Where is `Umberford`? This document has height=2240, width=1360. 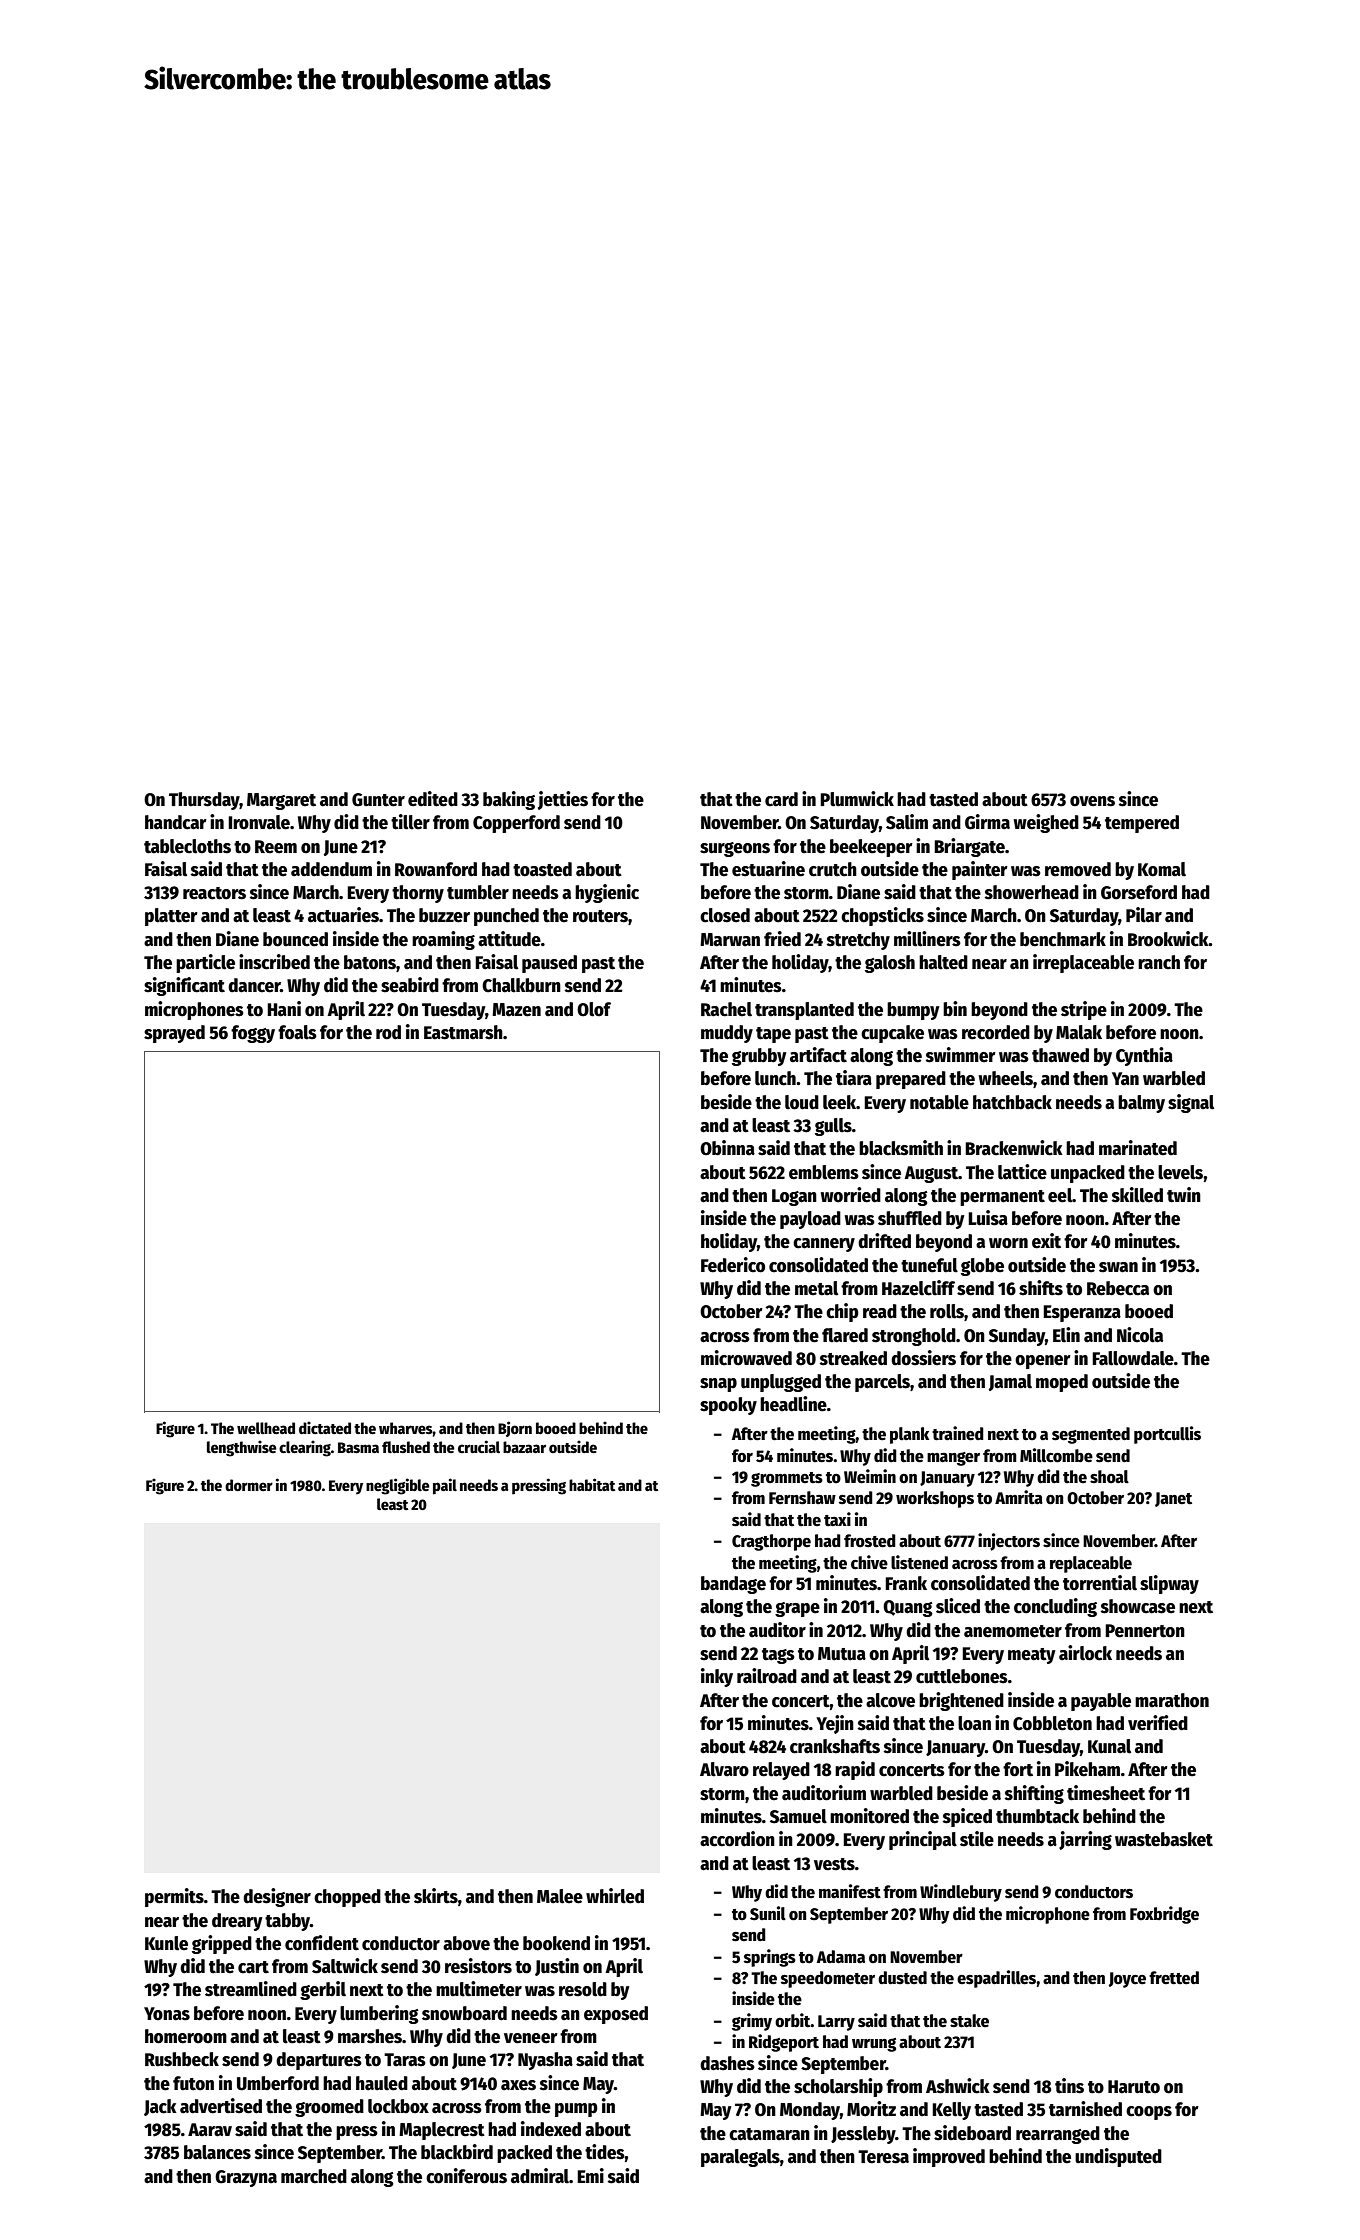
Umberford is located at coordinates (278, 2083).
